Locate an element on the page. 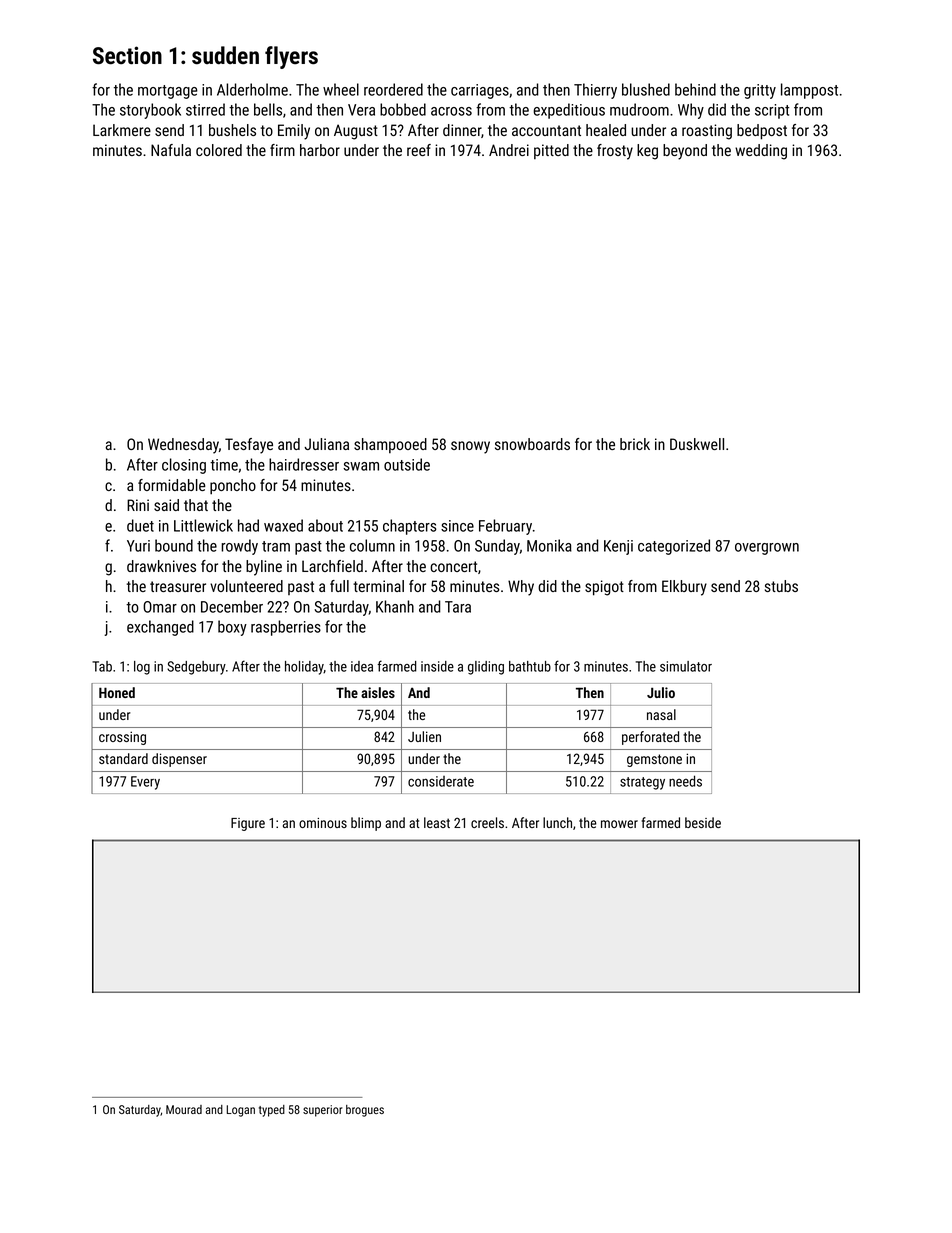 The image size is (952, 1233). creels is located at coordinates (487, 822).
